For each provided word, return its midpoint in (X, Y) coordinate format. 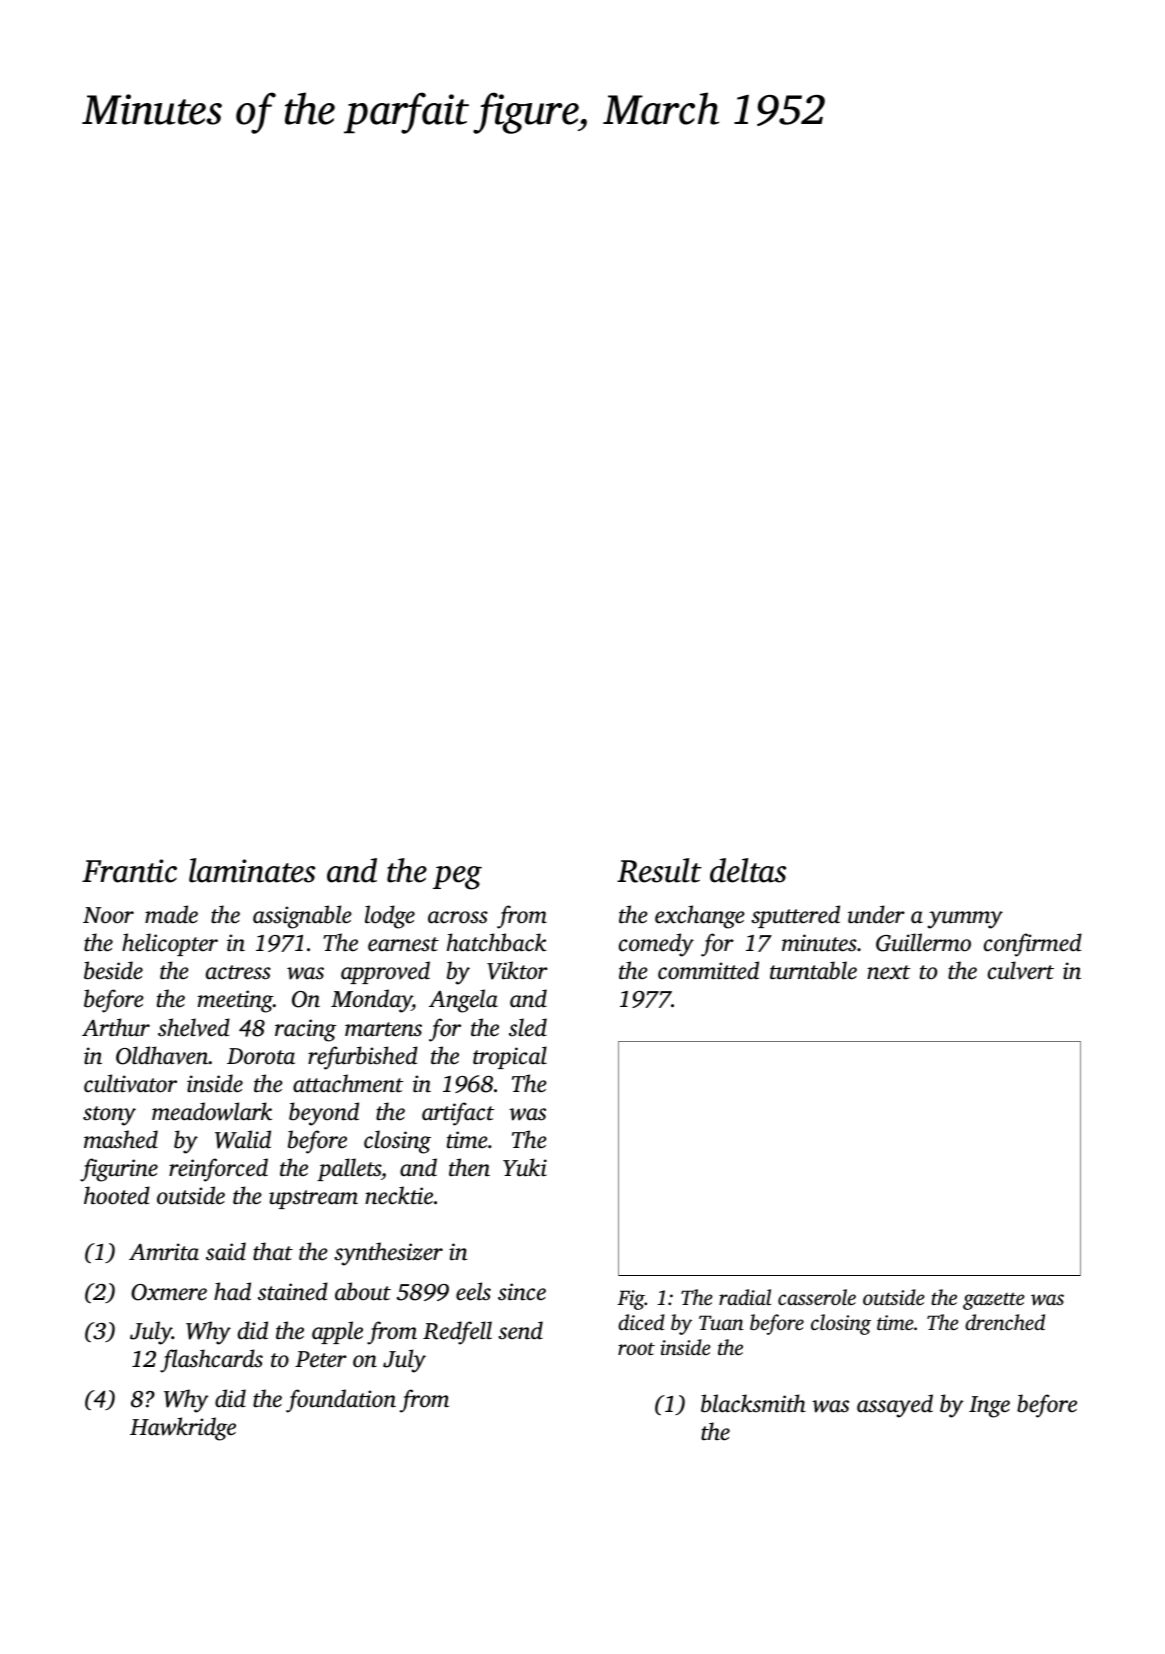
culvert (1021, 970)
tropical (510, 1057)
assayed (895, 1406)
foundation (341, 1401)
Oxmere (169, 1292)
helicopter (170, 944)
